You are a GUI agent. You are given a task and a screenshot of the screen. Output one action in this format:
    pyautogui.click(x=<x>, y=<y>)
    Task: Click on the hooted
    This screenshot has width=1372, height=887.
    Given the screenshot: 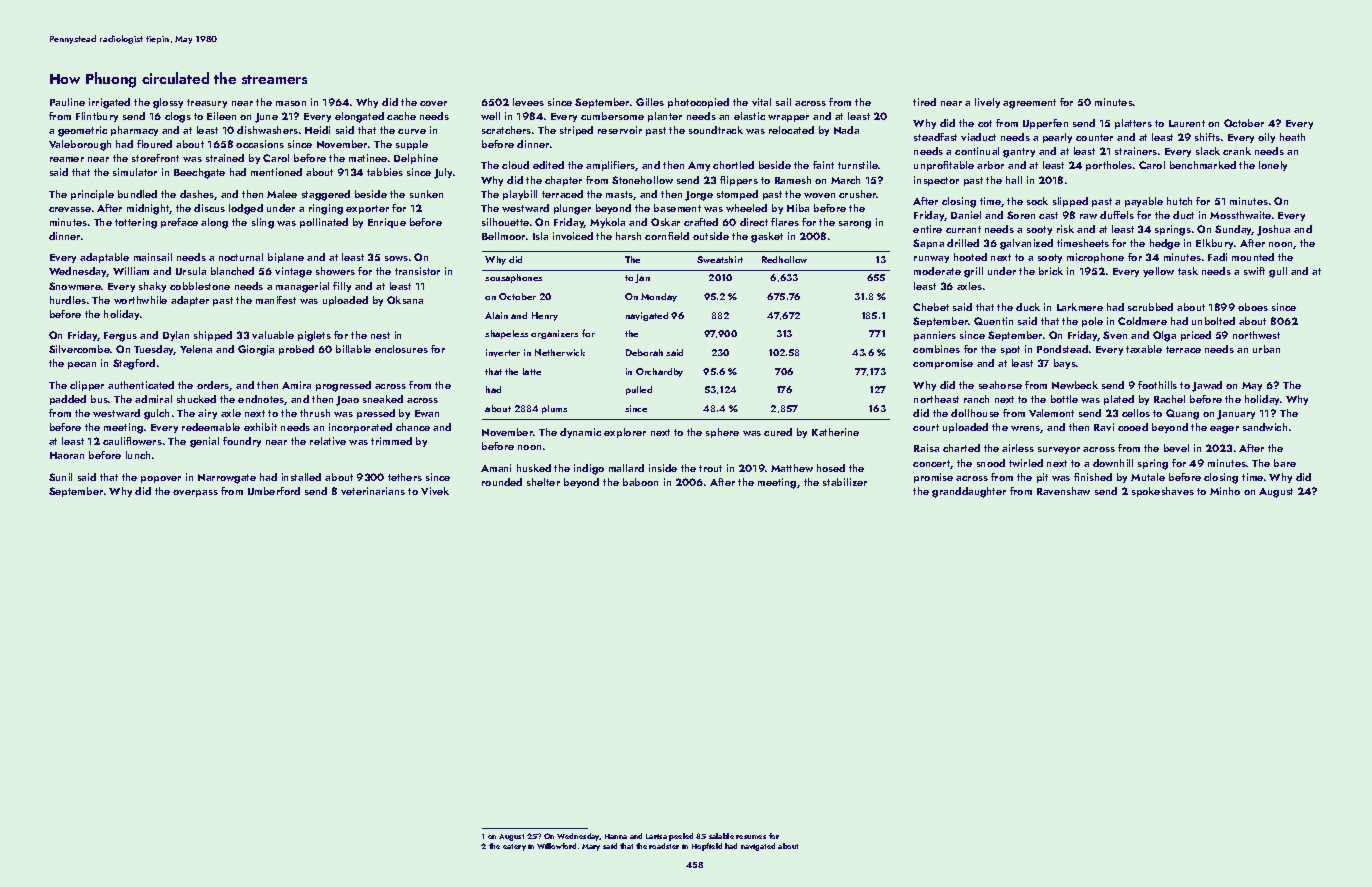 What is the action you would take?
    pyautogui.click(x=970, y=257)
